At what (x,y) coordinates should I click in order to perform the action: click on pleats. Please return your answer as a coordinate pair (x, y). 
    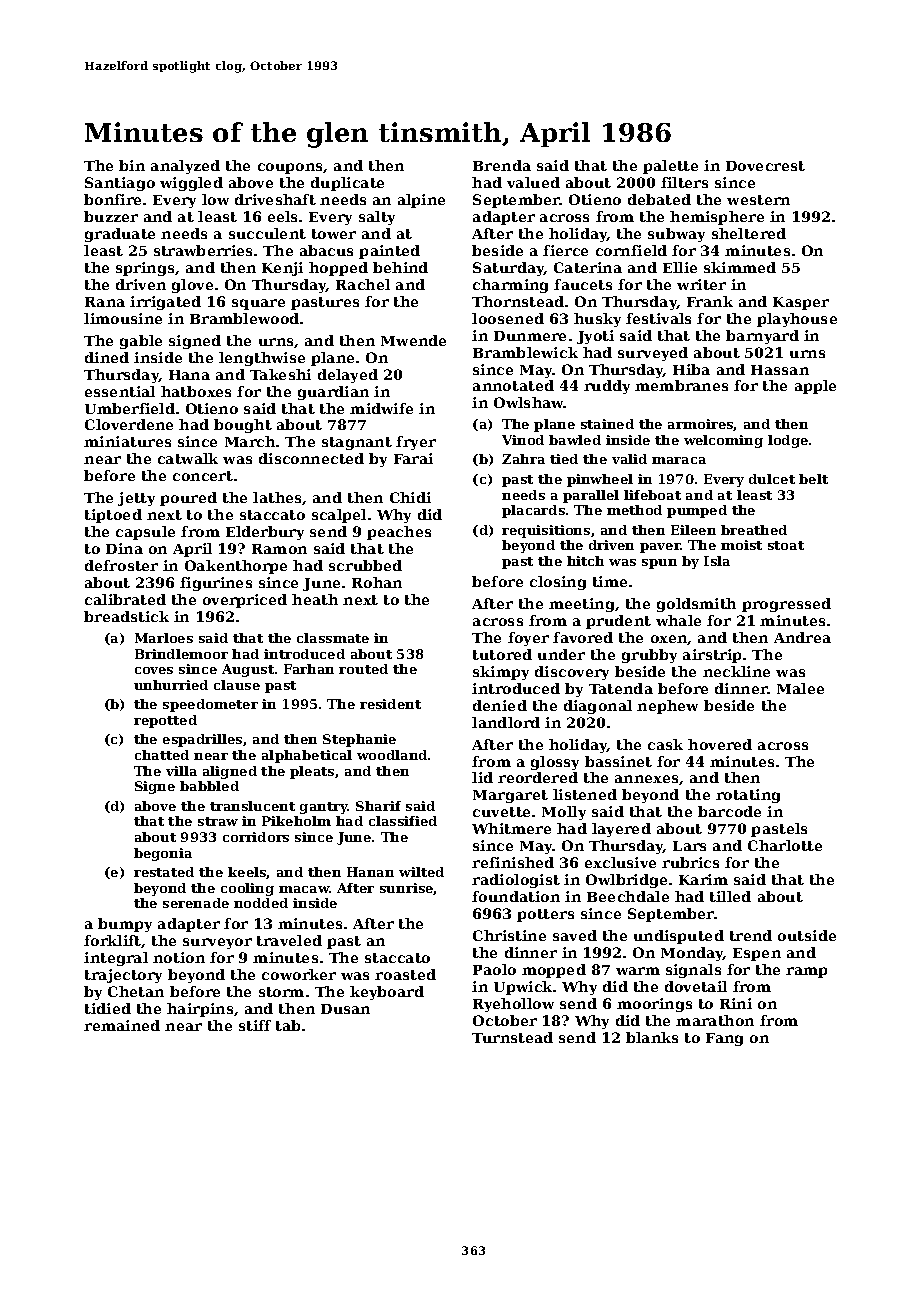
    Looking at the image, I should click on (312, 772).
